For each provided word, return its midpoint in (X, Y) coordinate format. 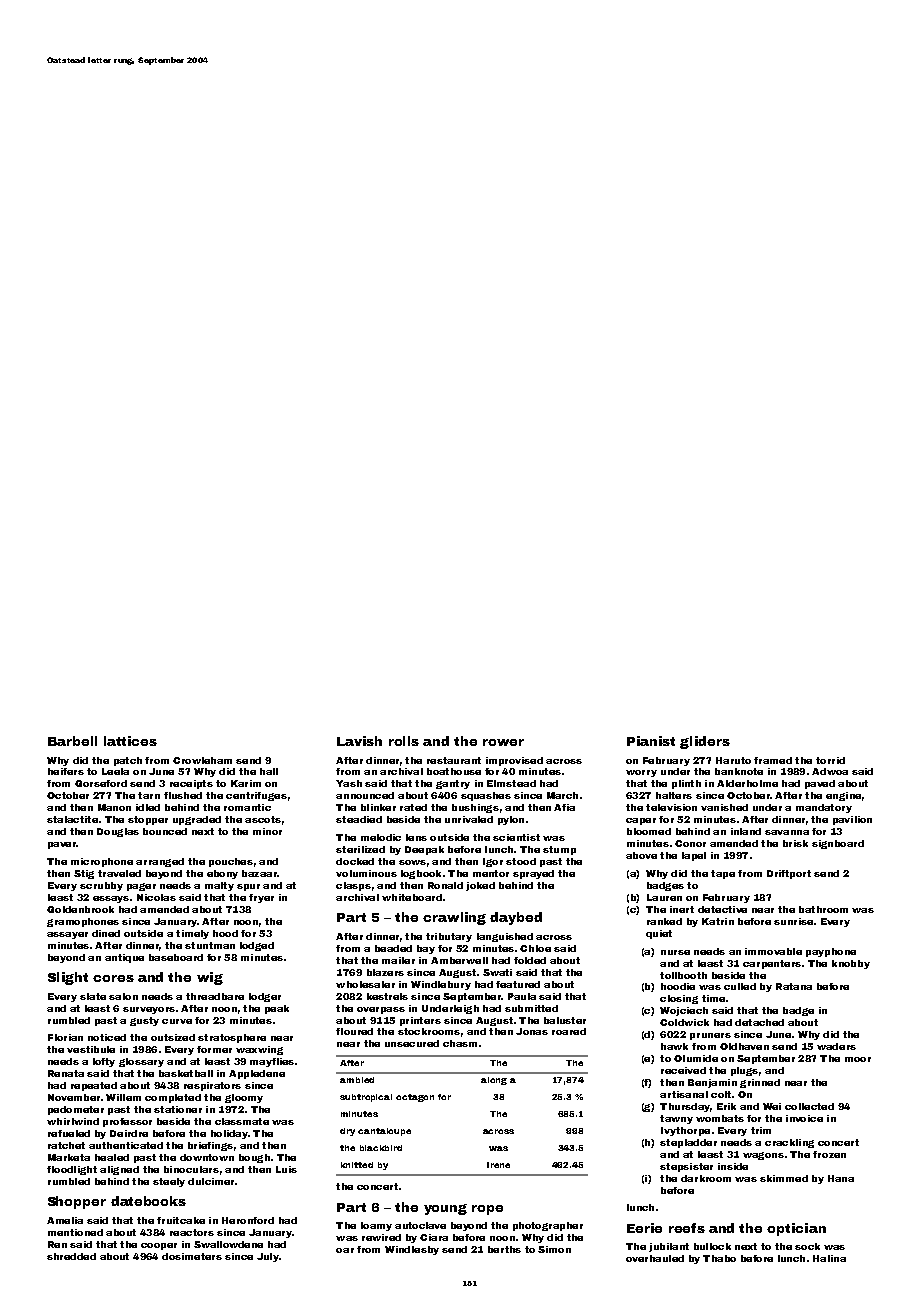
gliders (705, 742)
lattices (130, 741)
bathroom (823, 909)
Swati (497, 972)
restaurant (454, 760)
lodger (265, 997)
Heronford (248, 1220)
